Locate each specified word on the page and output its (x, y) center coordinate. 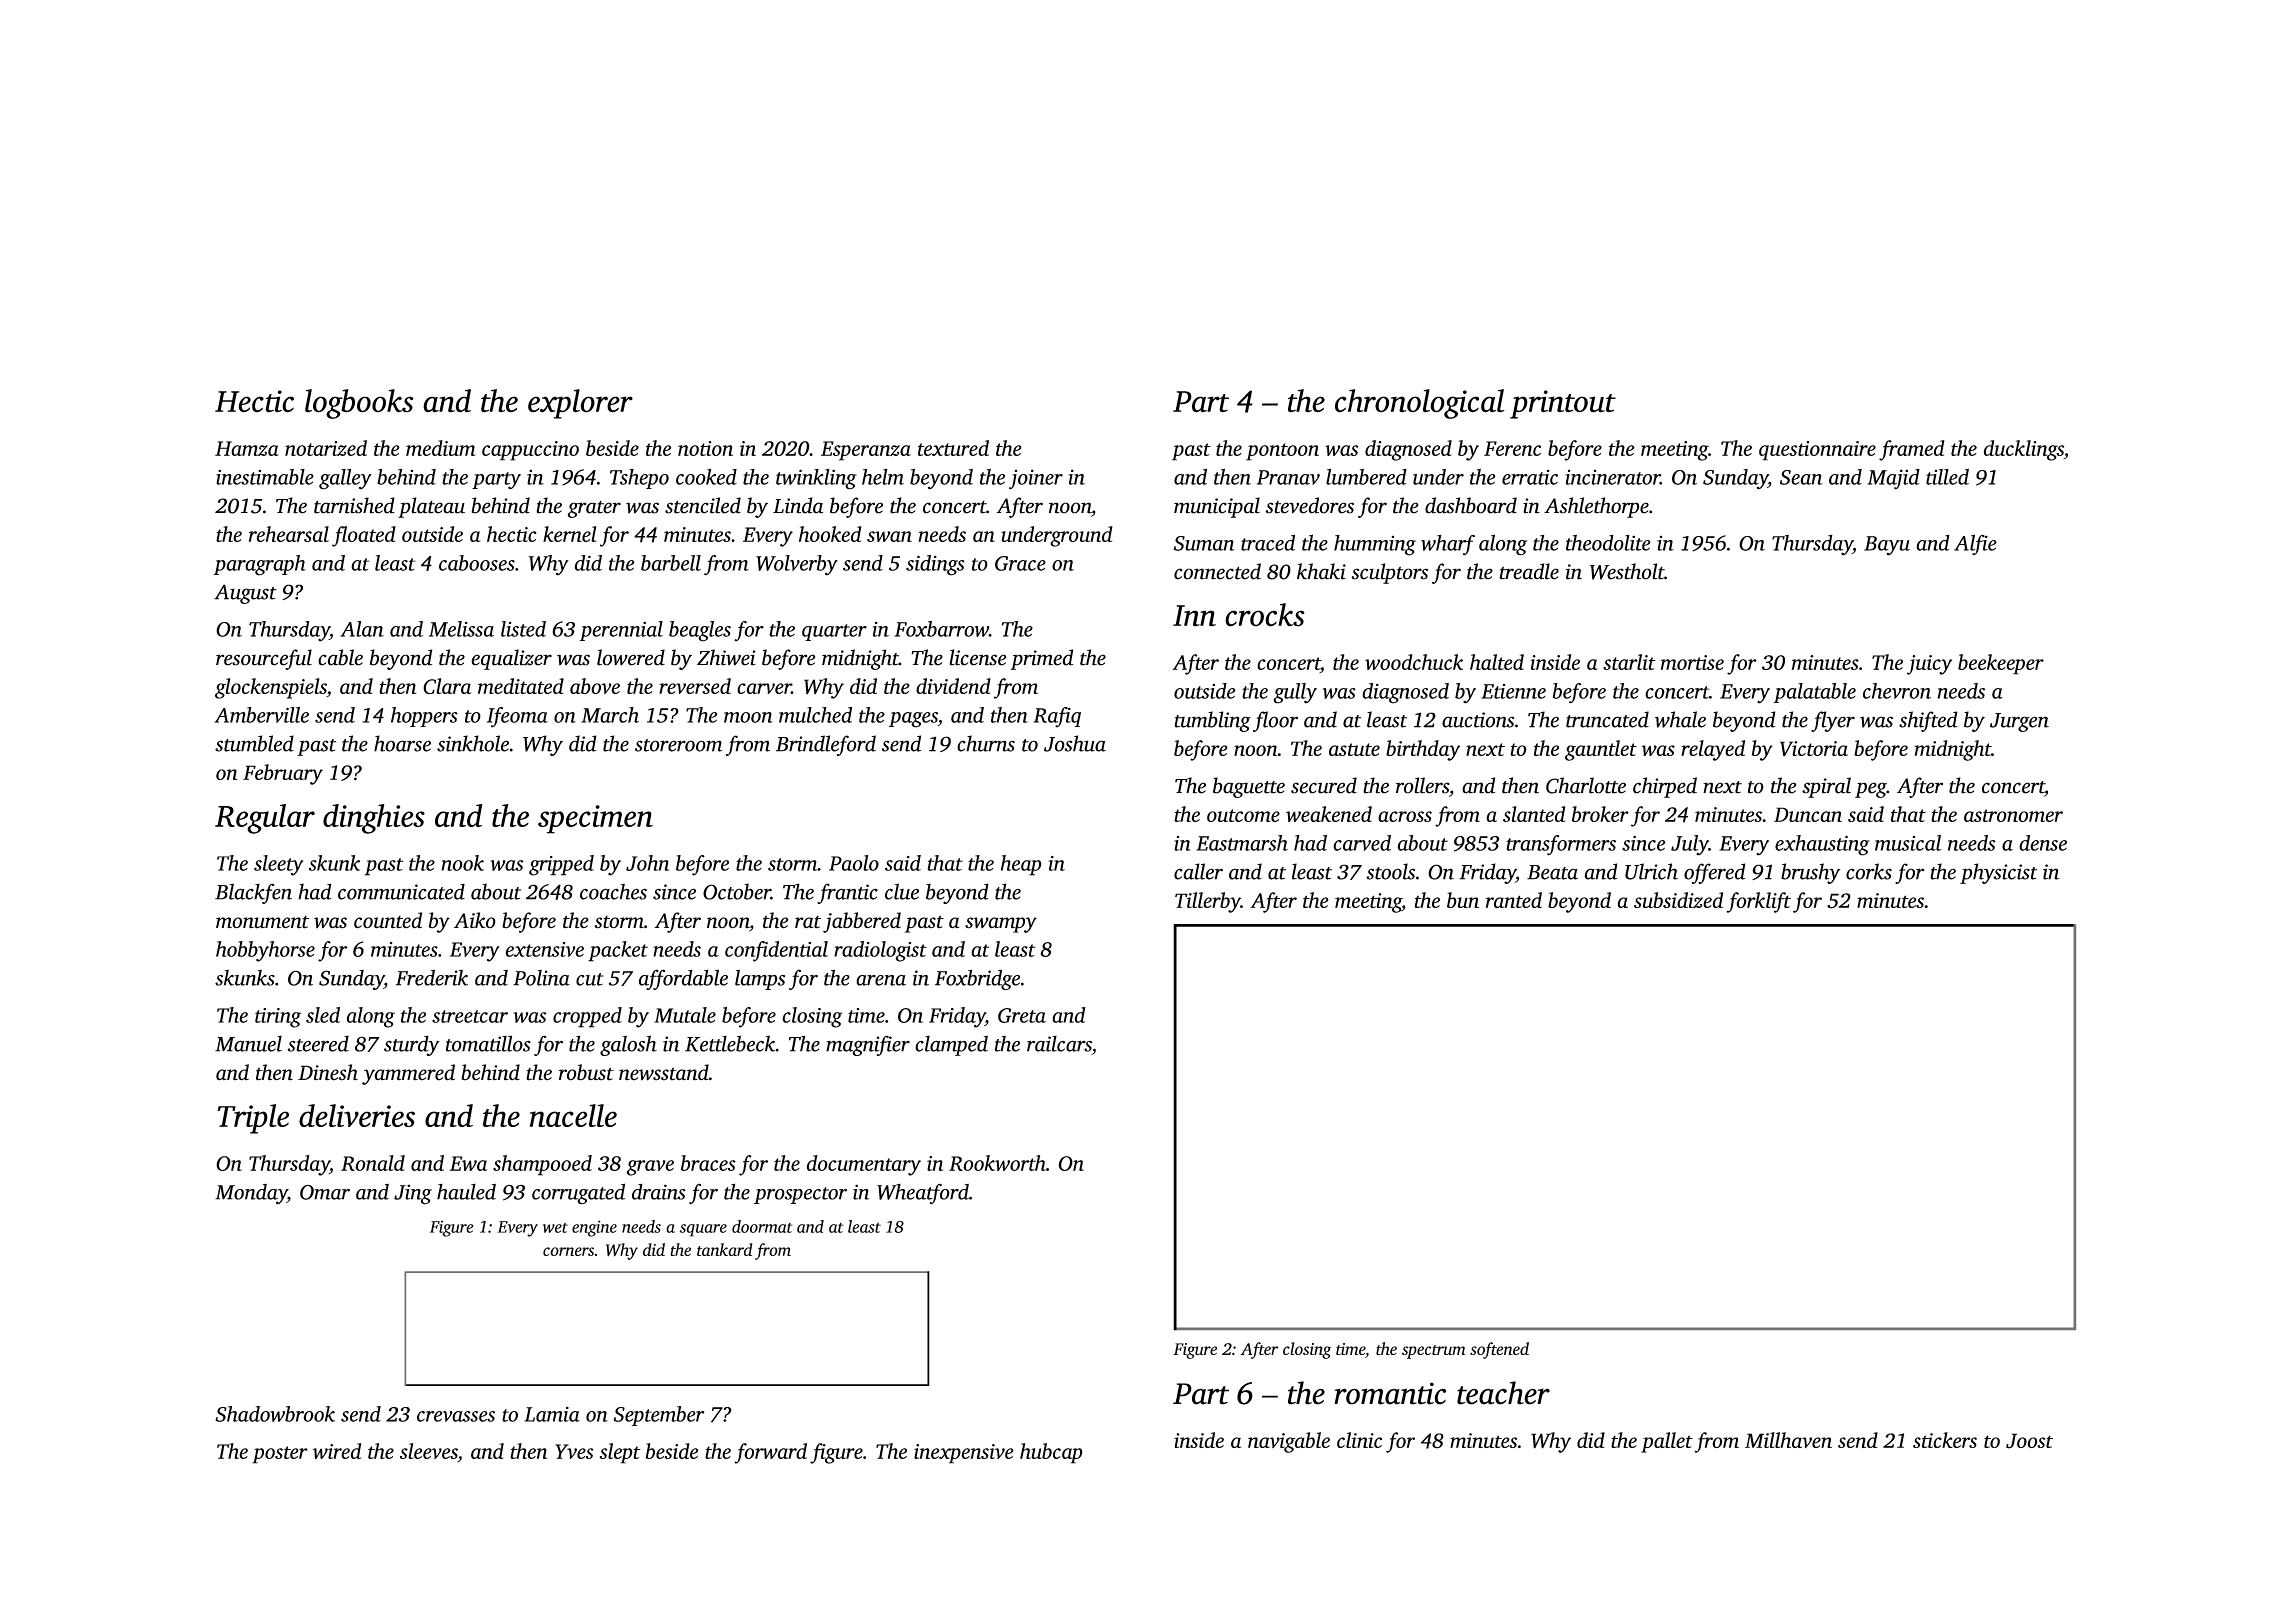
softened (1499, 1350)
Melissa (461, 629)
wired (337, 1451)
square (703, 1230)
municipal (1217, 507)
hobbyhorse (265, 951)
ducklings (2024, 450)
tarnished (354, 505)
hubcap (1051, 1453)
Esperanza (866, 451)
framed (1912, 450)
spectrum (1434, 1352)
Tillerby (1208, 902)
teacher (1503, 1393)
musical (1908, 843)
